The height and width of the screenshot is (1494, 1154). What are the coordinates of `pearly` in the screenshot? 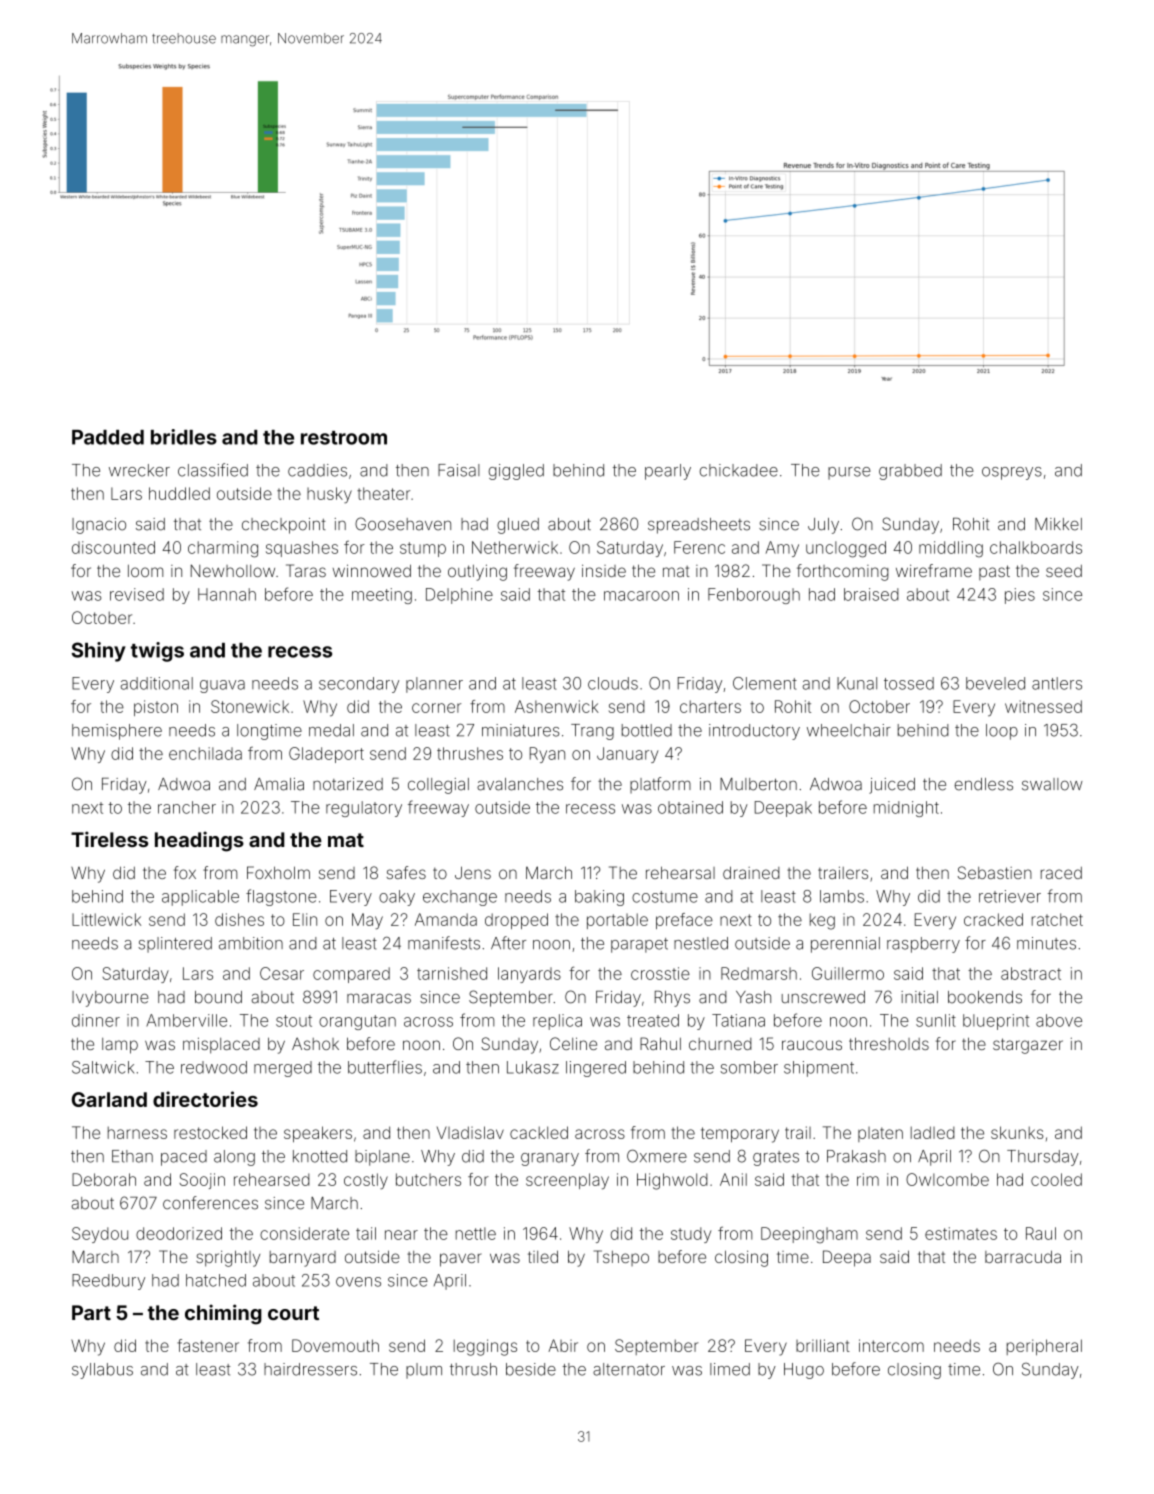 It's located at (668, 472).
